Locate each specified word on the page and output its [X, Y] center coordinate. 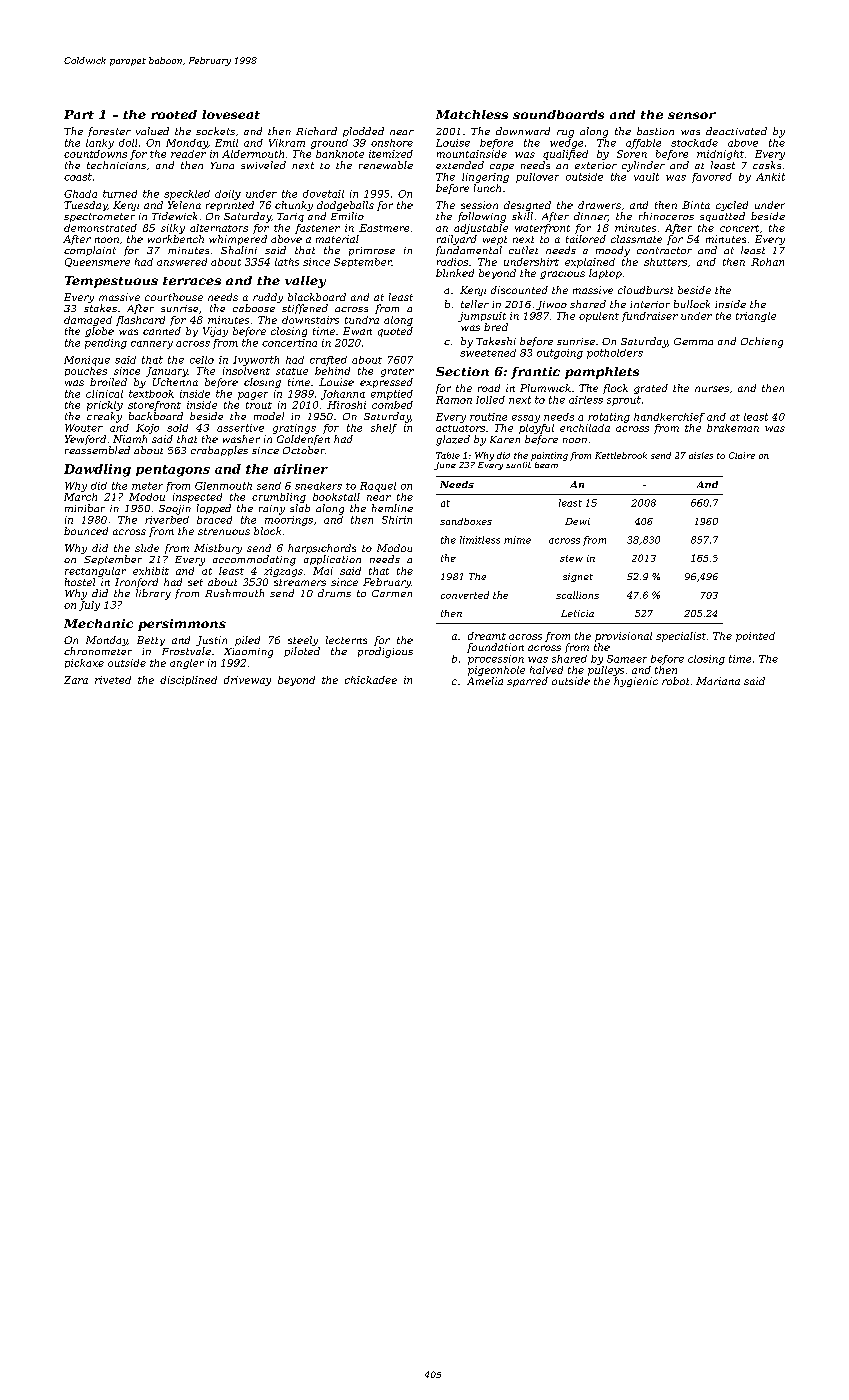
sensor [692, 115]
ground [329, 144]
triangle [756, 317]
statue [292, 371]
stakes [100, 308]
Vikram [287, 143]
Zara [76, 680]
